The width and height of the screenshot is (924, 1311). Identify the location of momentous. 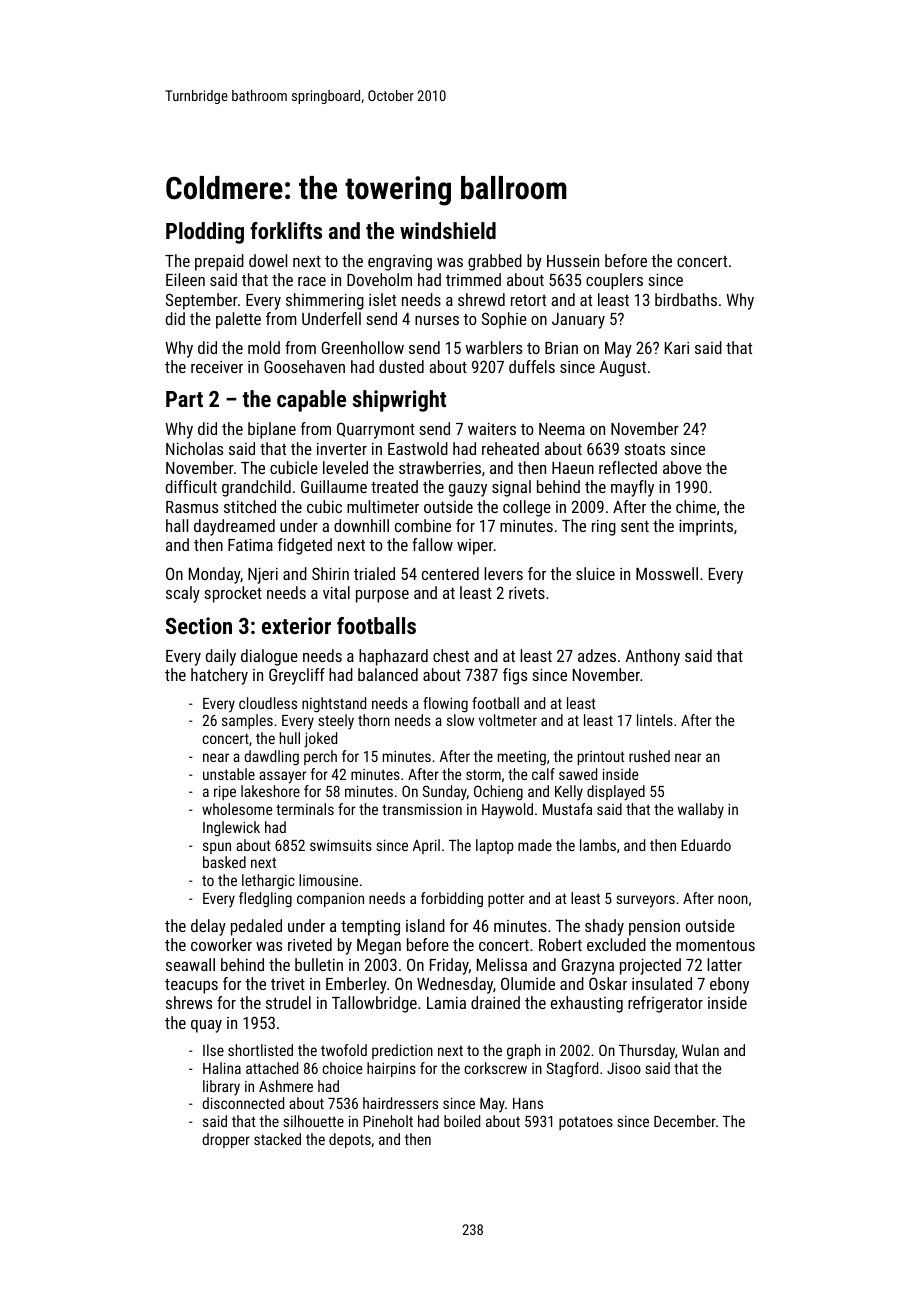
(715, 945).
